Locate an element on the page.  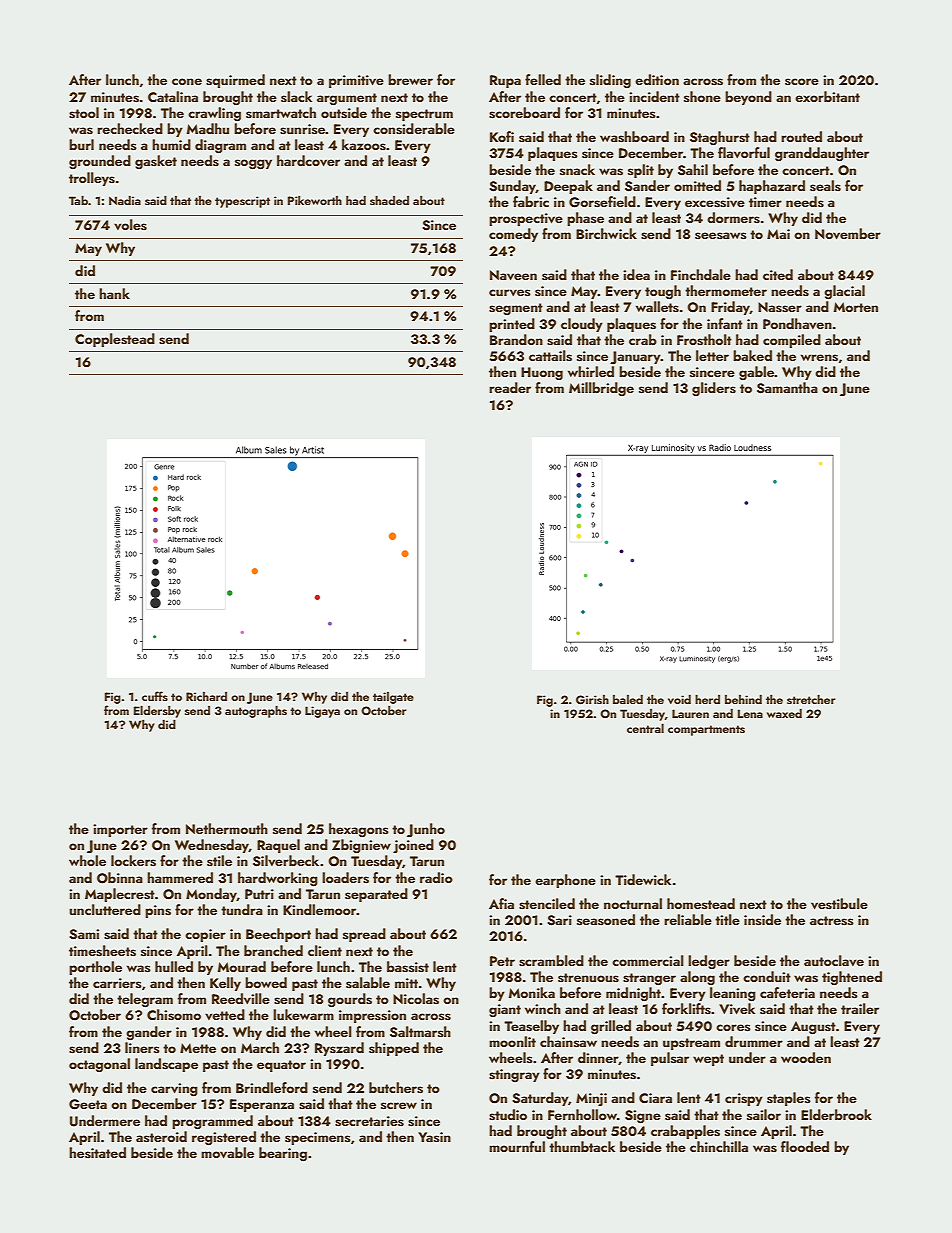
brewer is located at coordinates (410, 79).
